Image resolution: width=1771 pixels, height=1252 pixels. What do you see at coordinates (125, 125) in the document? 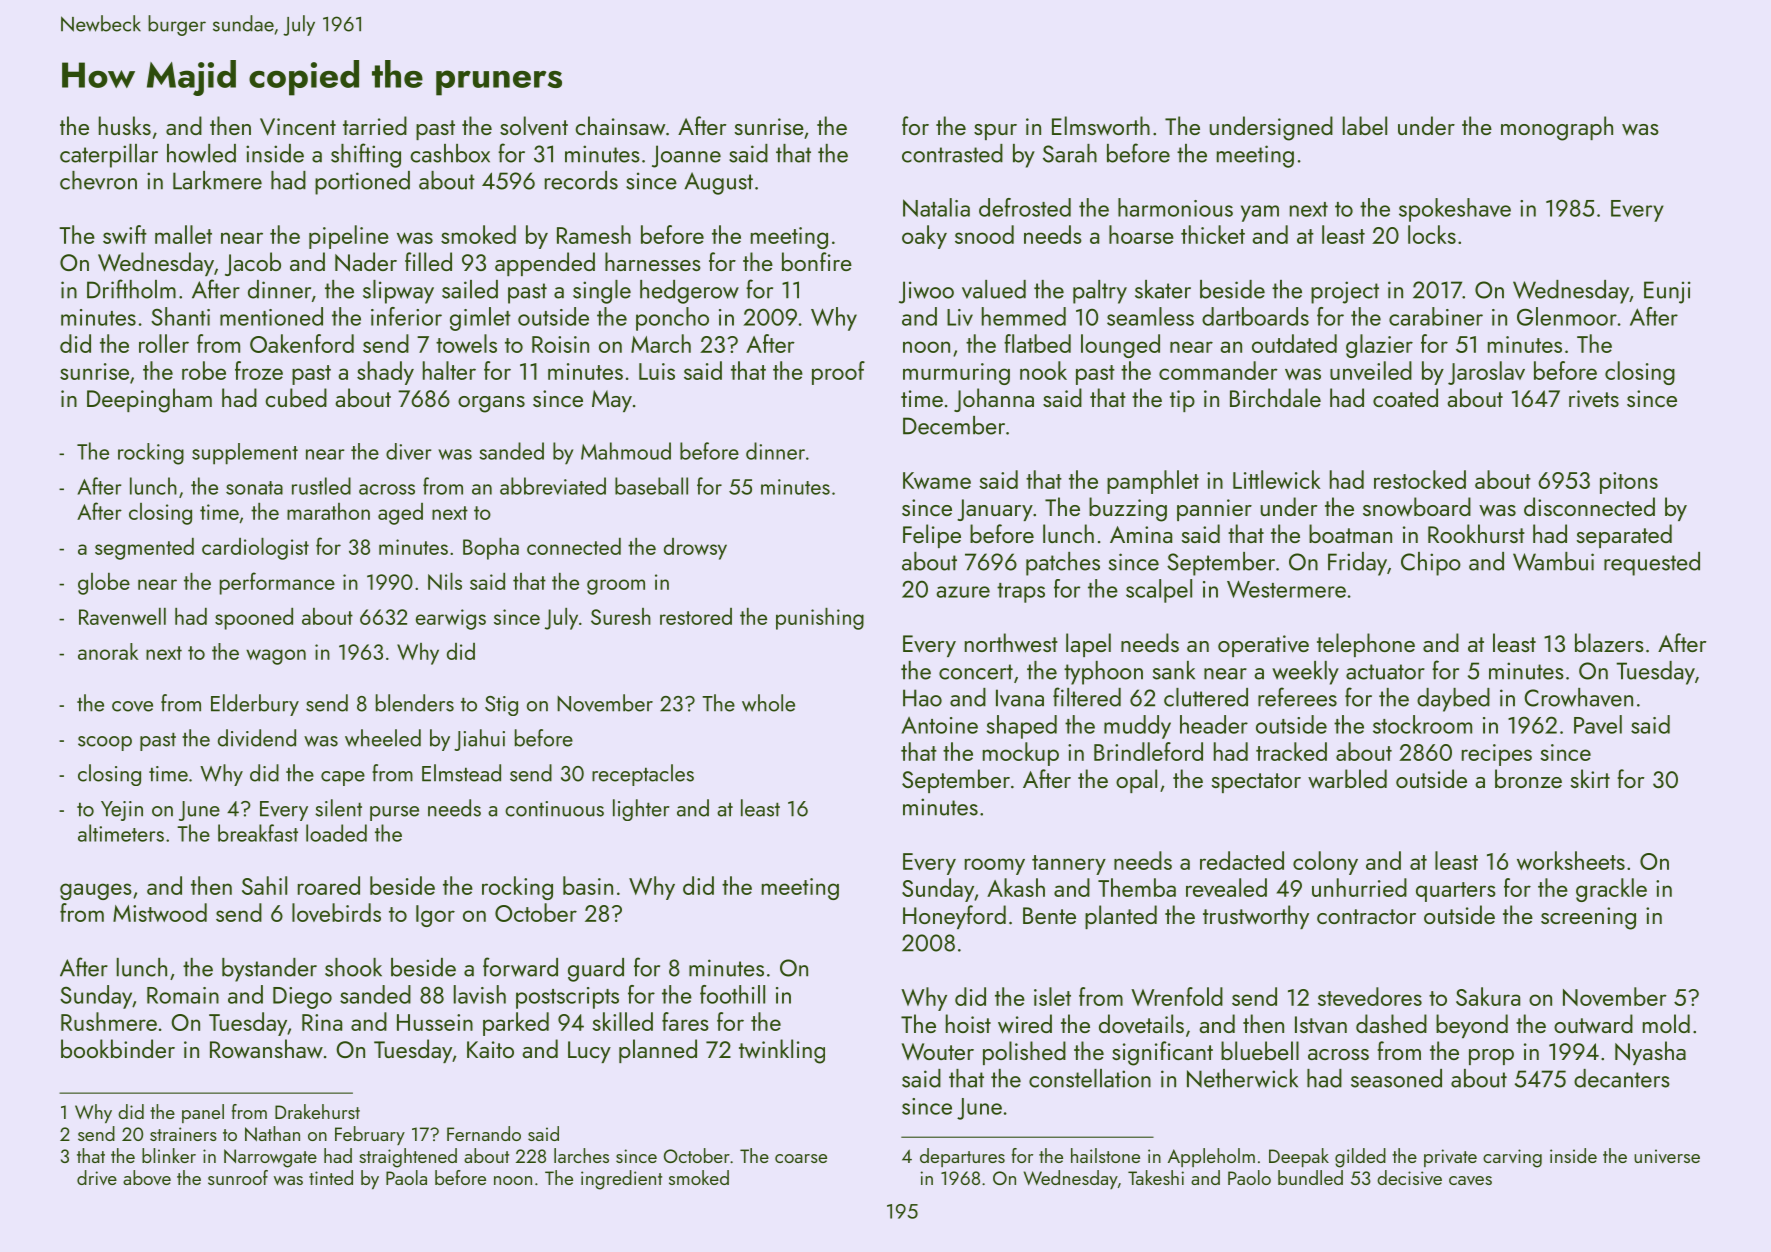
I see `husks` at bounding box center [125, 125].
